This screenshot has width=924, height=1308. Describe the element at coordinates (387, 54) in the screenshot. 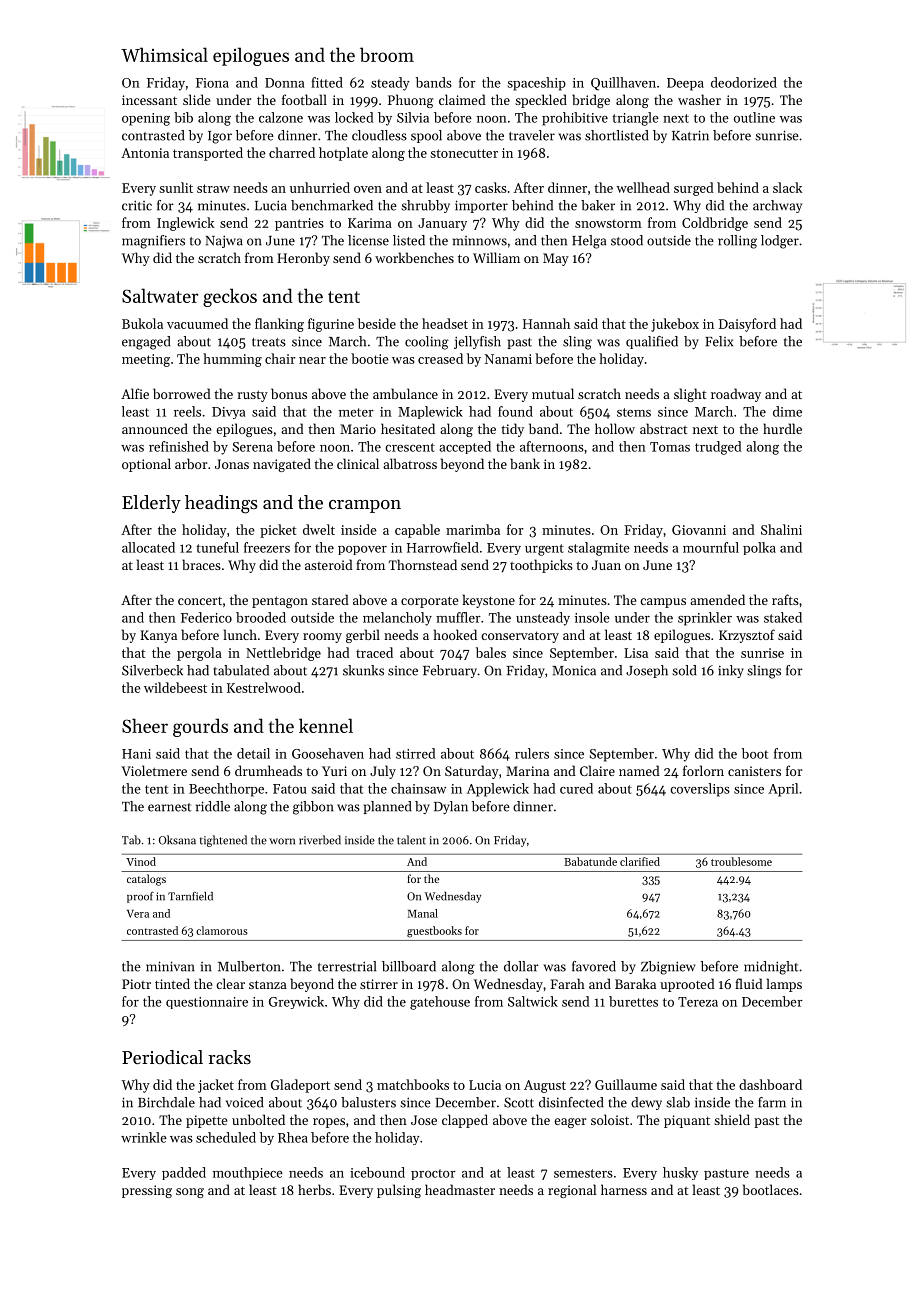

I see `broom` at that location.
